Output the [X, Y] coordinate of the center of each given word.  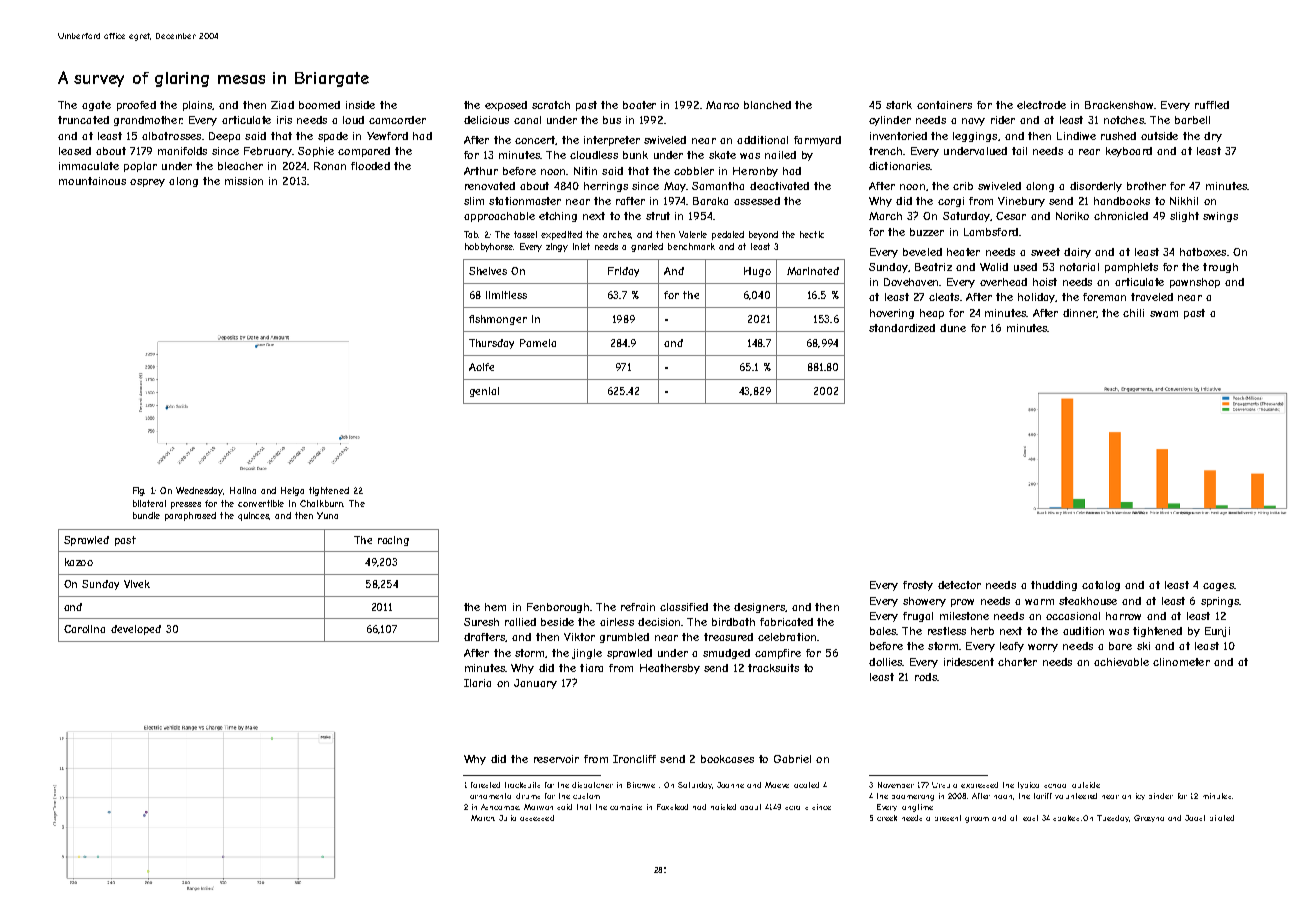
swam [1164, 314]
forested [485, 785]
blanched [767, 105]
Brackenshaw [1119, 105]
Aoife [481, 367]
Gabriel [792, 759]
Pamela [538, 343]
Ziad [282, 105]
